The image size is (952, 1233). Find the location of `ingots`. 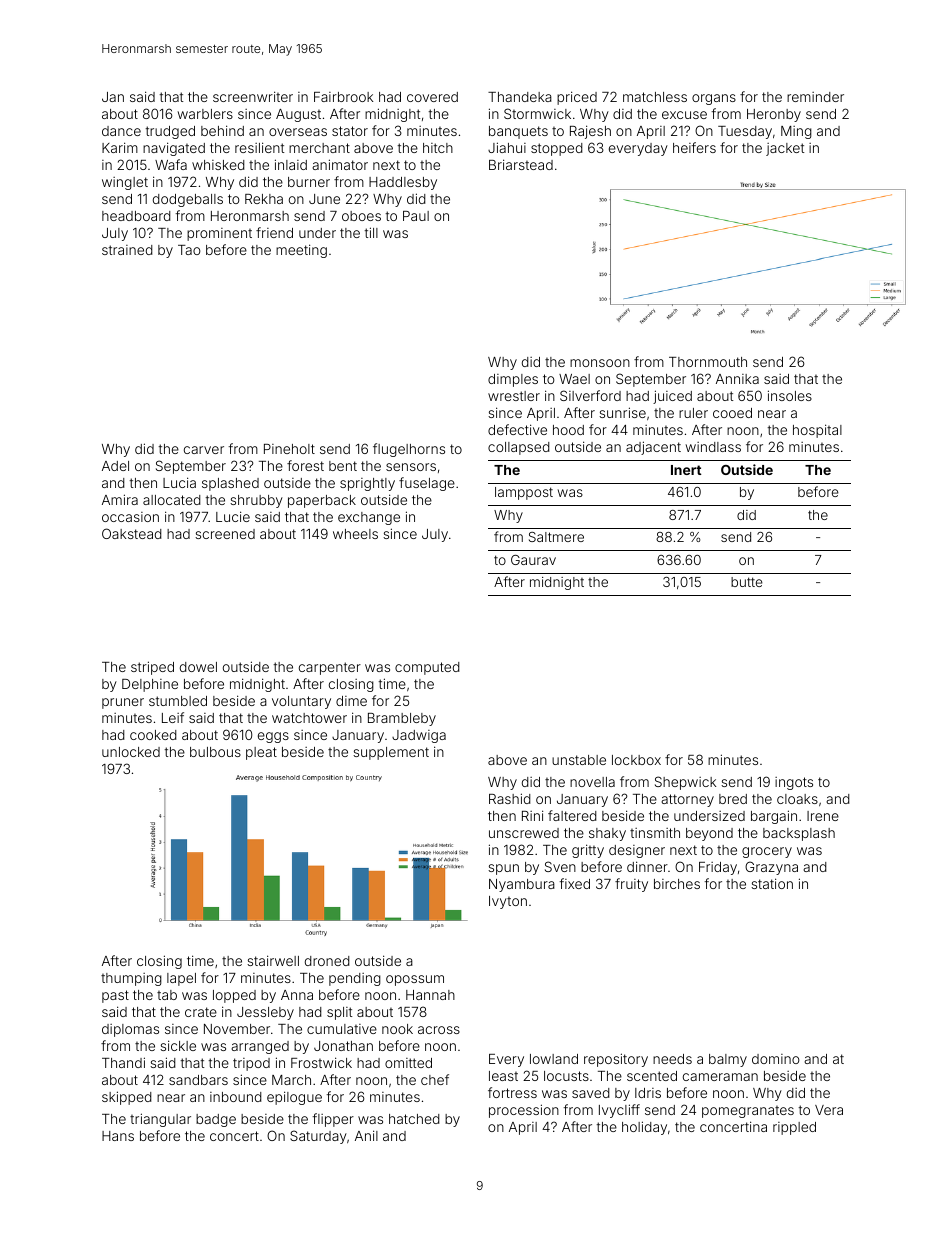

ingots is located at coordinates (794, 783).
